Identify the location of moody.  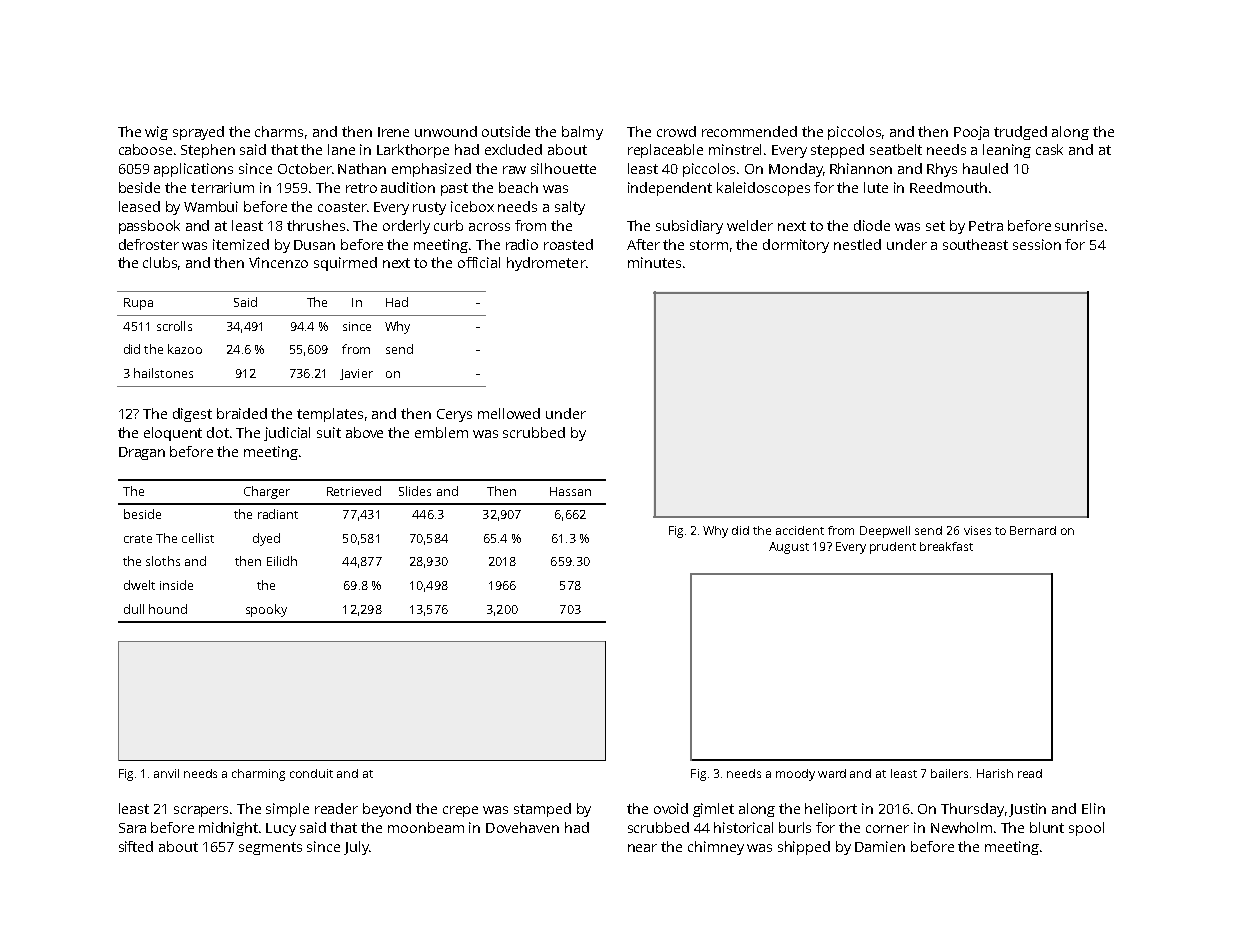
(795, 775).
